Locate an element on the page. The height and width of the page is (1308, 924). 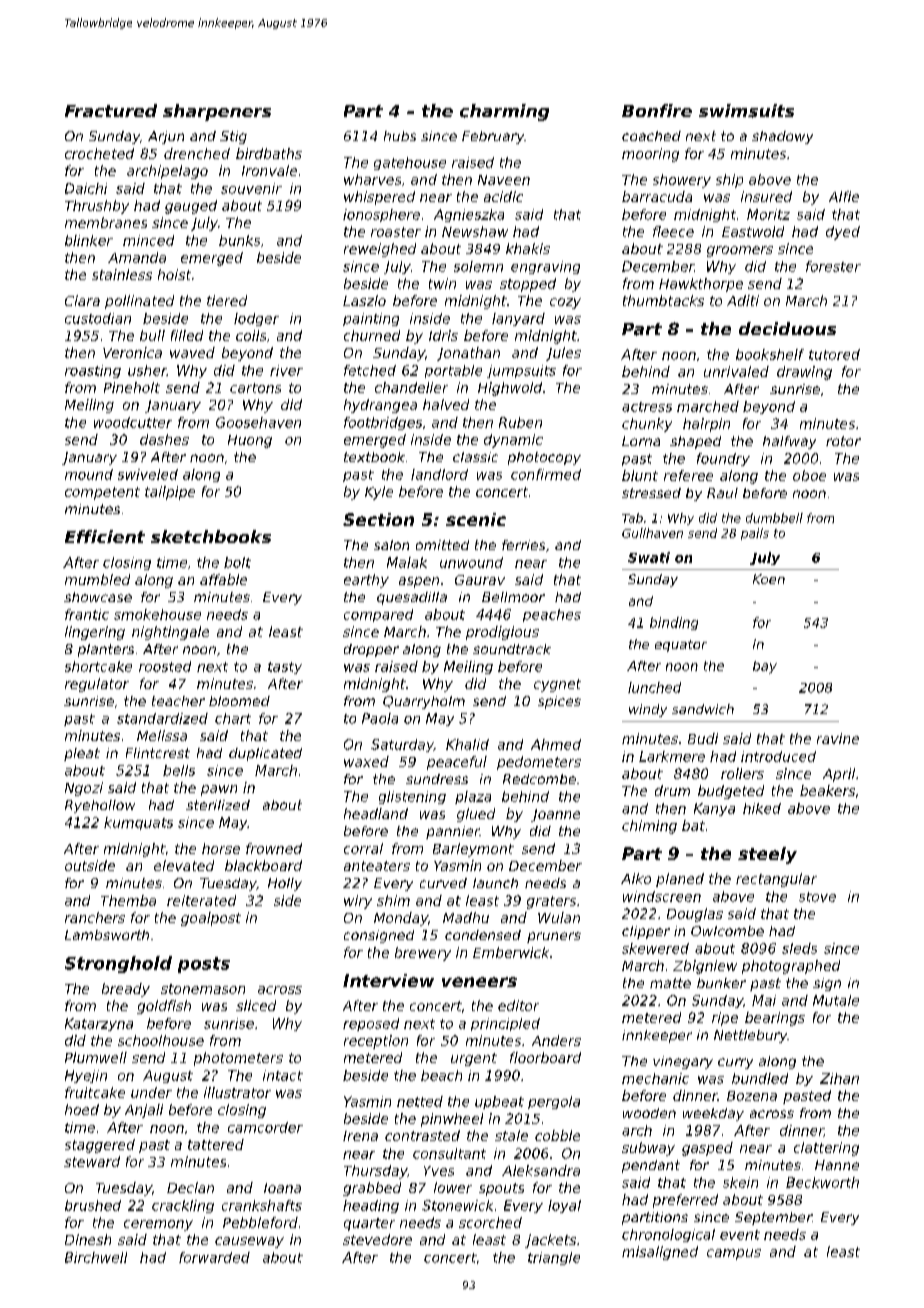
reweighed is located at coordinates (380, 250).
